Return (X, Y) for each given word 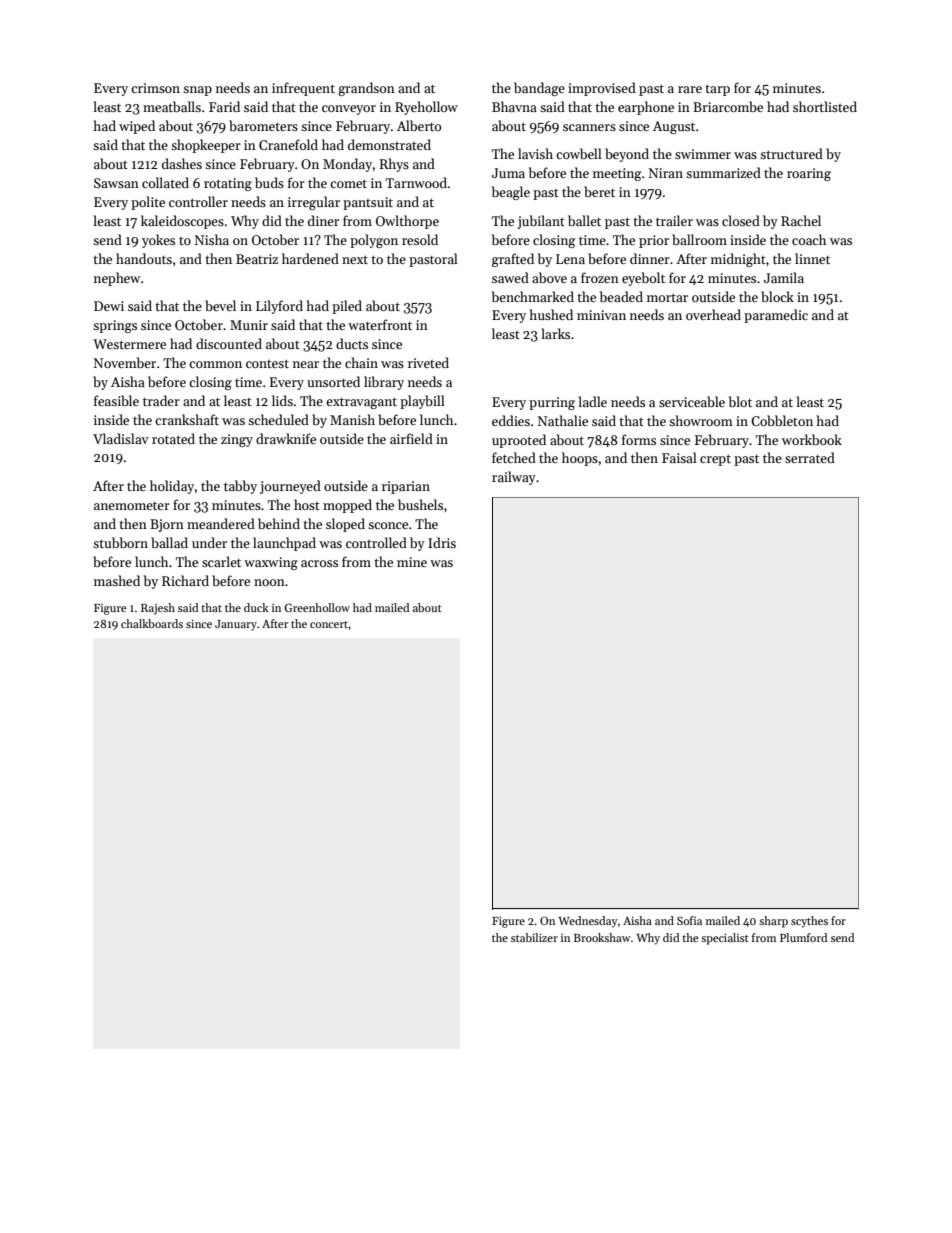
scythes (809, 922)
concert (329, 624)
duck (256, 607)
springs (115, 326)
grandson (366, 89)
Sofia (689, 920)
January (236, 625)
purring (552, 403)
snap (197, 91)
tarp (717, 90)
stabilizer (534, 937)
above (549, 277)
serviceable (692, 401)
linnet (812, 258)
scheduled (278, 419)
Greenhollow (317, 607)
